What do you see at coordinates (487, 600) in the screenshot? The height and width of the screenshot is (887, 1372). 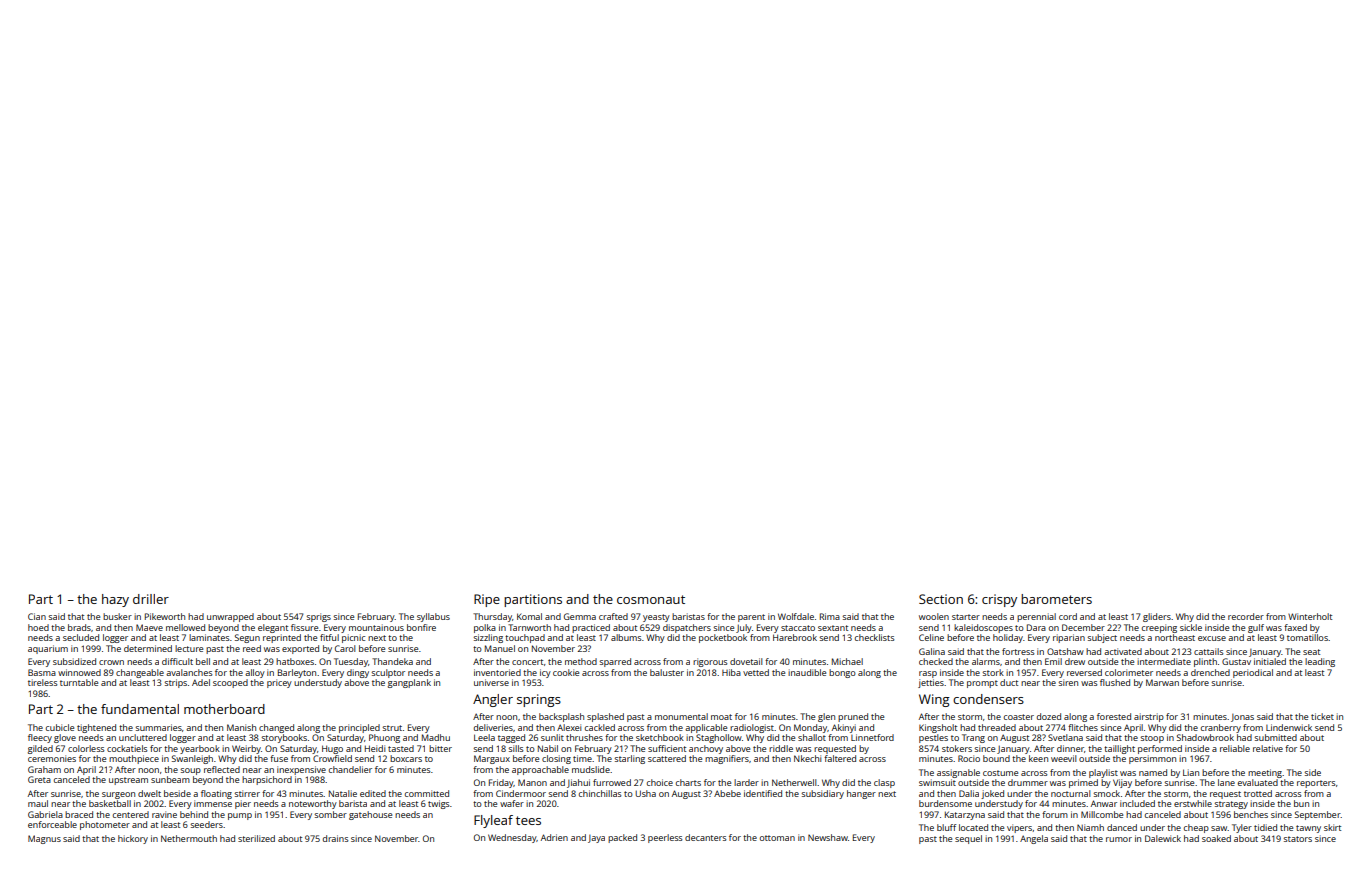 I see `Ripe` at bounding box center [487, 600].
